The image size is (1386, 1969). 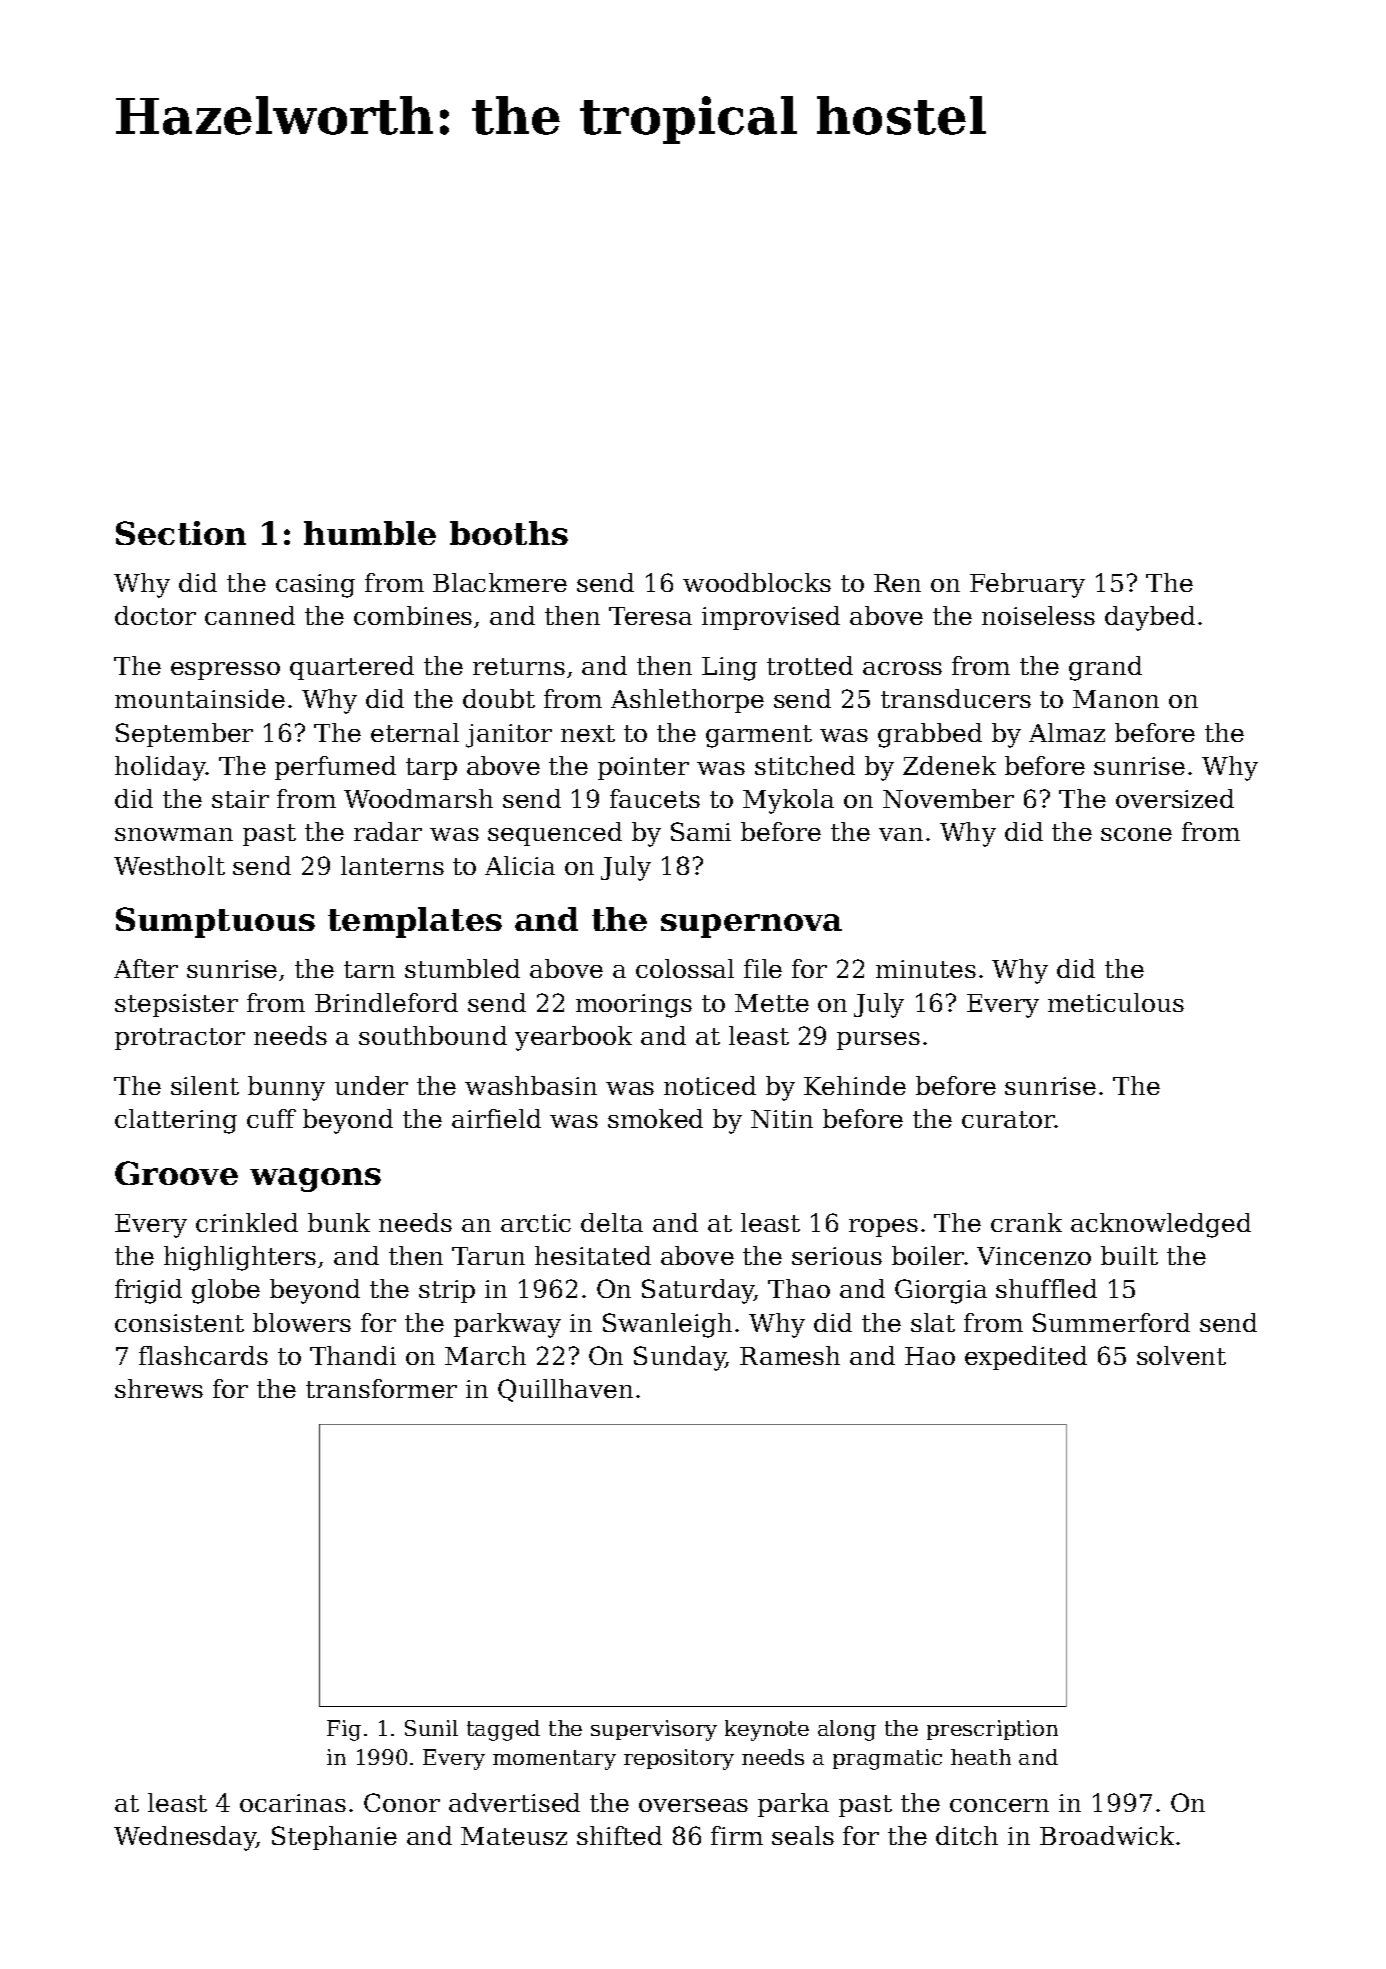 What do you see at coordinates (992, 1730) in the image?
I see `prescription` at bounding box center [992, 1730].
